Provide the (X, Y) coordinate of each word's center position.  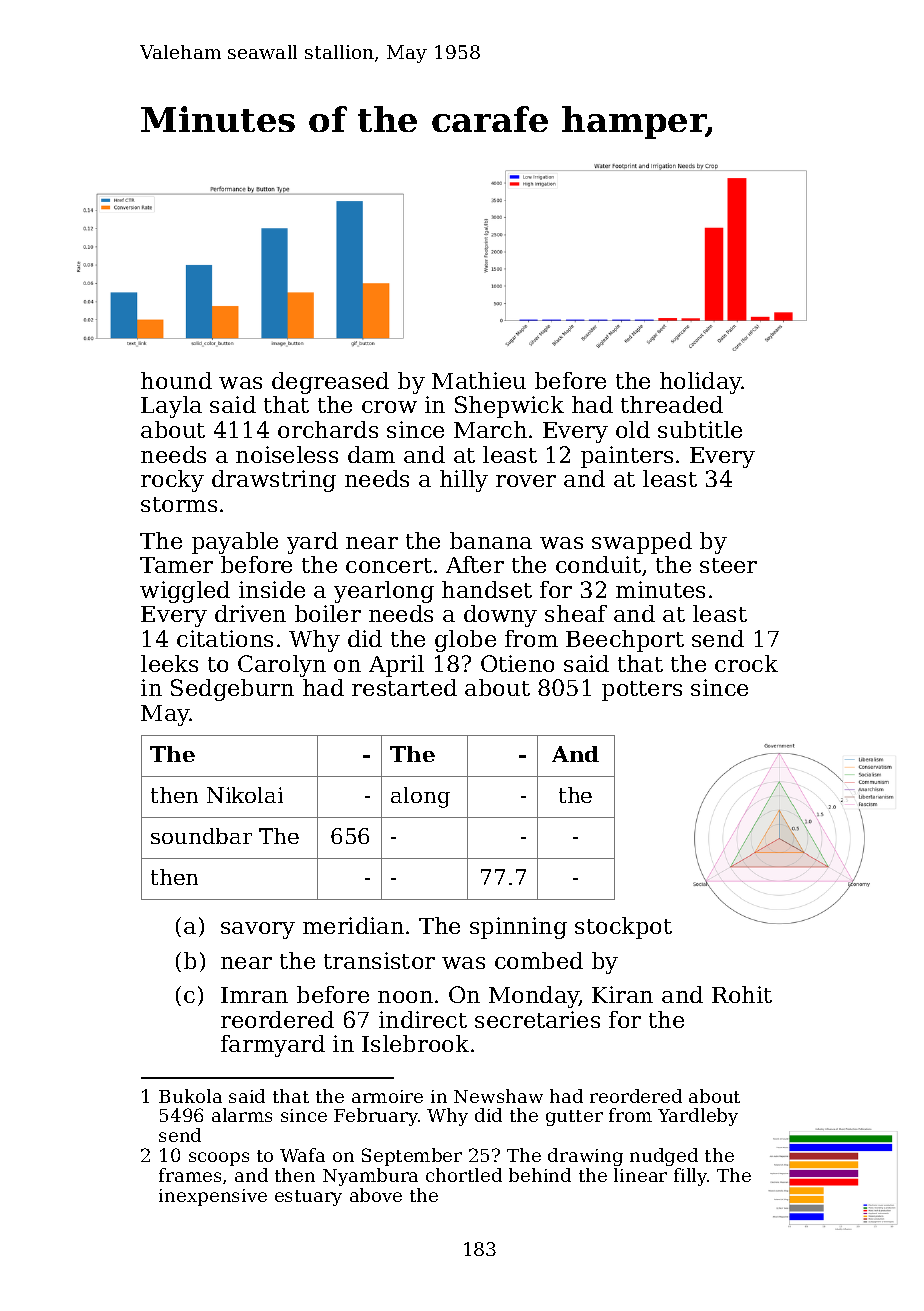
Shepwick (509, 407)
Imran (254, 995)
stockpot (623, 928)
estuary (308, 1198)
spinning (518, 928)
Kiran (622, 994)
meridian (353, 925)
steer (728, 565)
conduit (598, 564)
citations (225, 638)
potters (642, 691)
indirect (423, 1019)
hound (176, 380)
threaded (672, 404)
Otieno (517, 663)
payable (235, 543)
